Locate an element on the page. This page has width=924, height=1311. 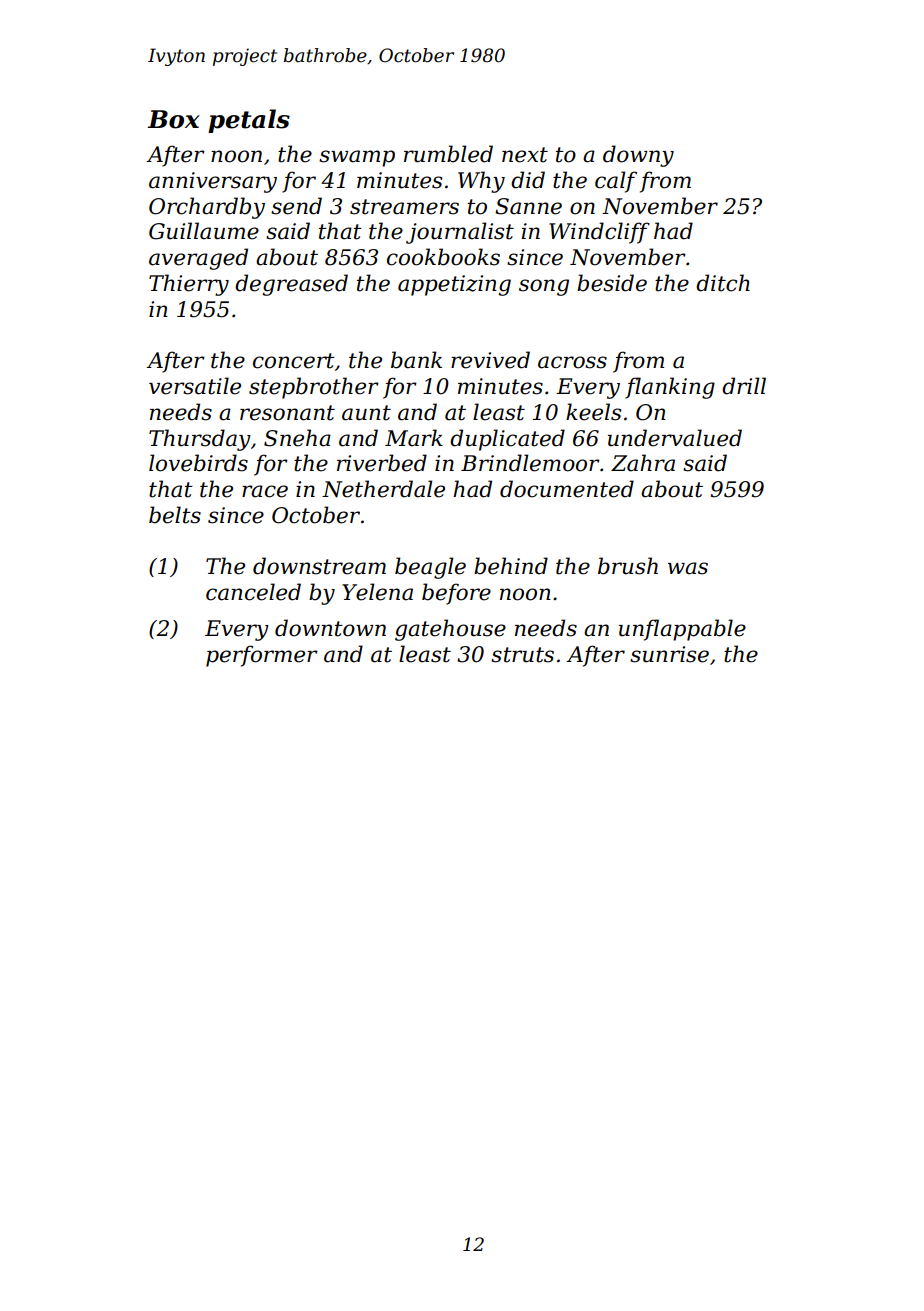
calf is located at coordinates (616, 182).
